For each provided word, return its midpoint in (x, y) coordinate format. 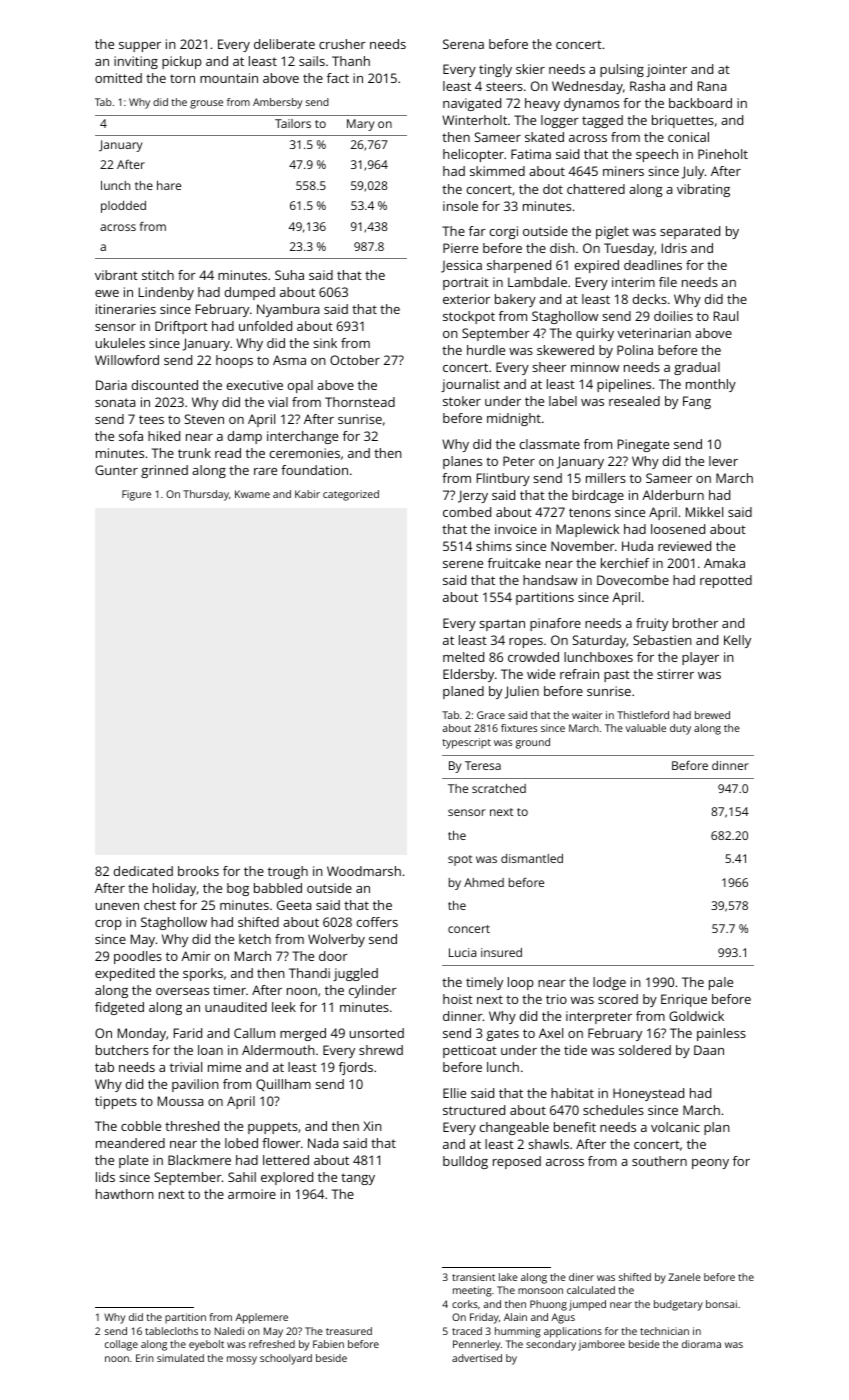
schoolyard (286, 1359)
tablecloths (171, 1331)
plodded (123, 207)
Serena (463, 44)
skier (530, 69)
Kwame (252, 494)
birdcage (598, 496)
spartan (502, 625)
